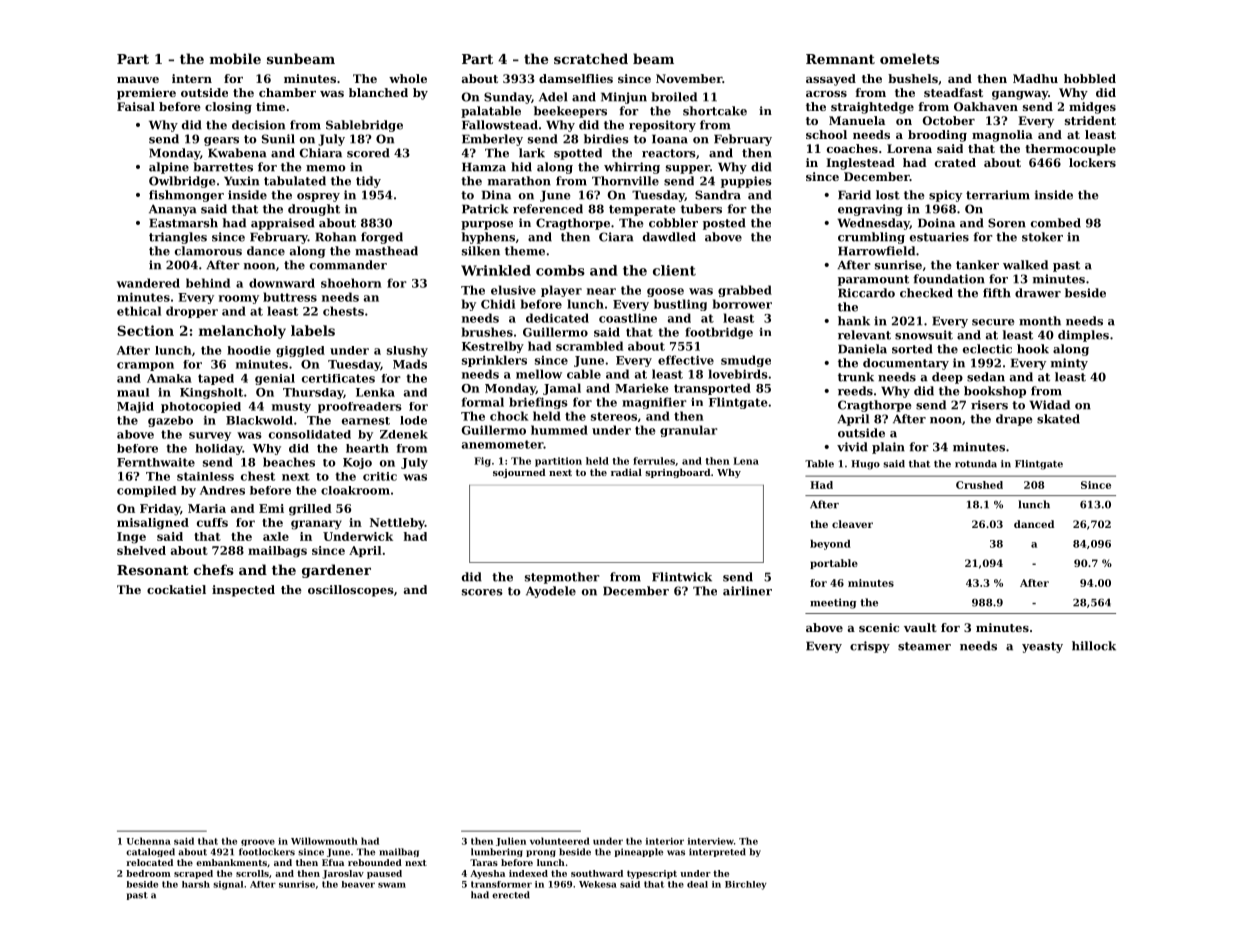 This image has width=1233, height=952. Describe the element at coordinates (237, 153) in the image. I see `Kwabena` at that location.
